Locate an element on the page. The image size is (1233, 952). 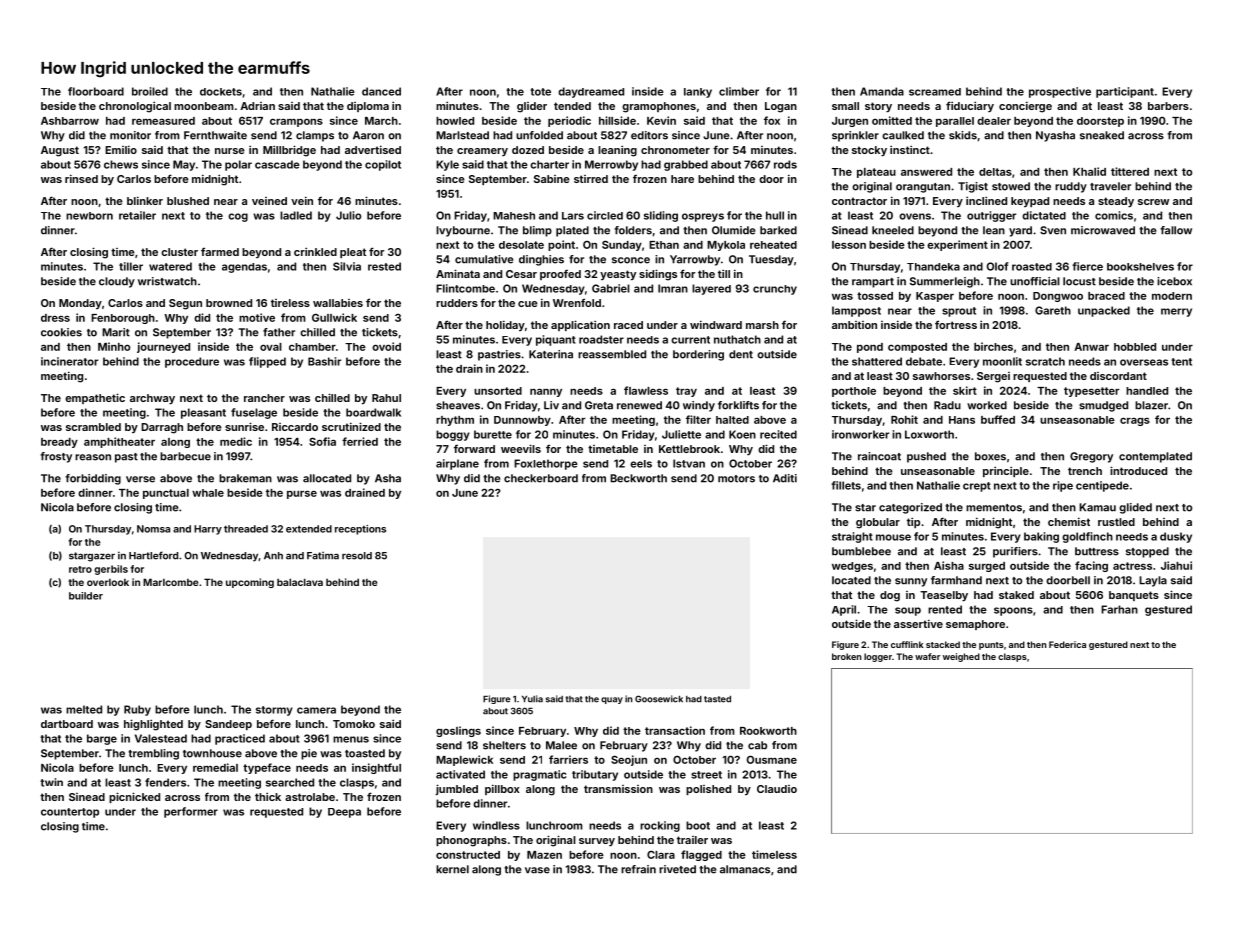
Yulia is located at coordinates (532, 699).
